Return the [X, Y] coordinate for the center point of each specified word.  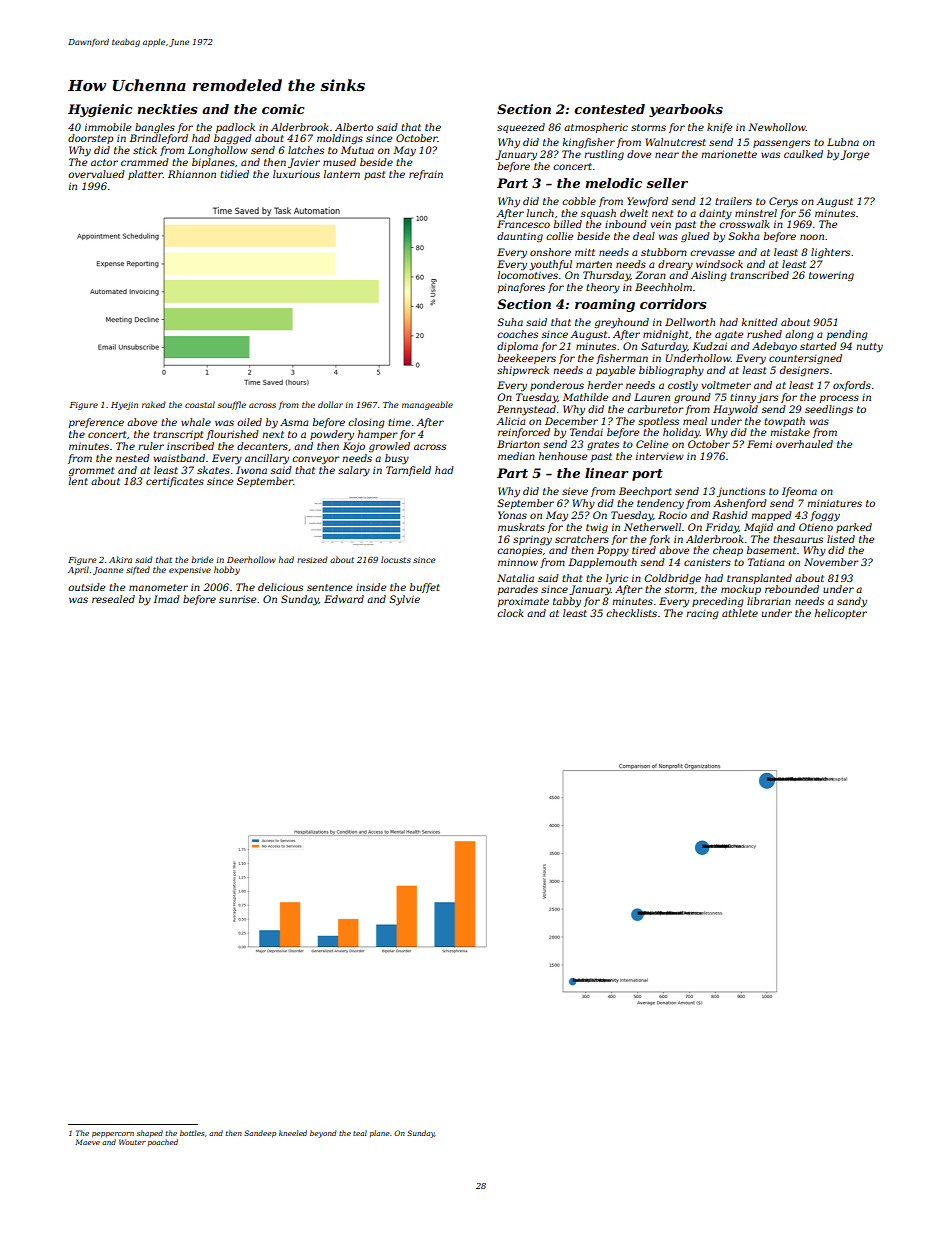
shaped [150, 1133]
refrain [426, 175]
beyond [323, 1134]
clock [510, 613]
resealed [113, 599]
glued [695, 237]
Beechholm [663, 287]
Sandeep [260, 1134]
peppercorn [113, 1135]
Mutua [357, 150]
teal [360, 1133]
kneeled [293, 1133]
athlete [740, 613]
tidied [234, 174]
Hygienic [100, 110]
